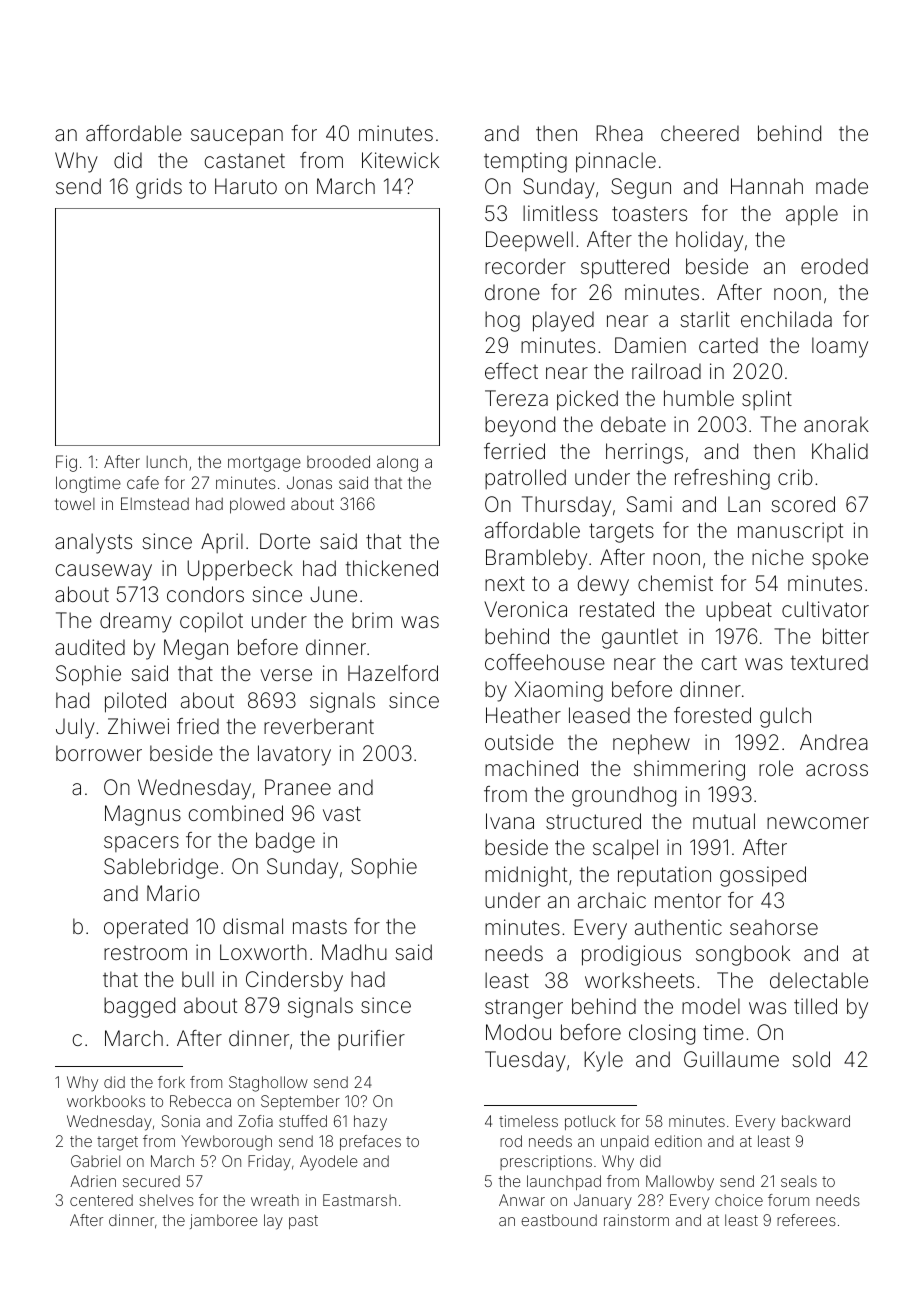 This screenshot has width=924, height=1314. I want to click on enchilada, so click(786, 319).
